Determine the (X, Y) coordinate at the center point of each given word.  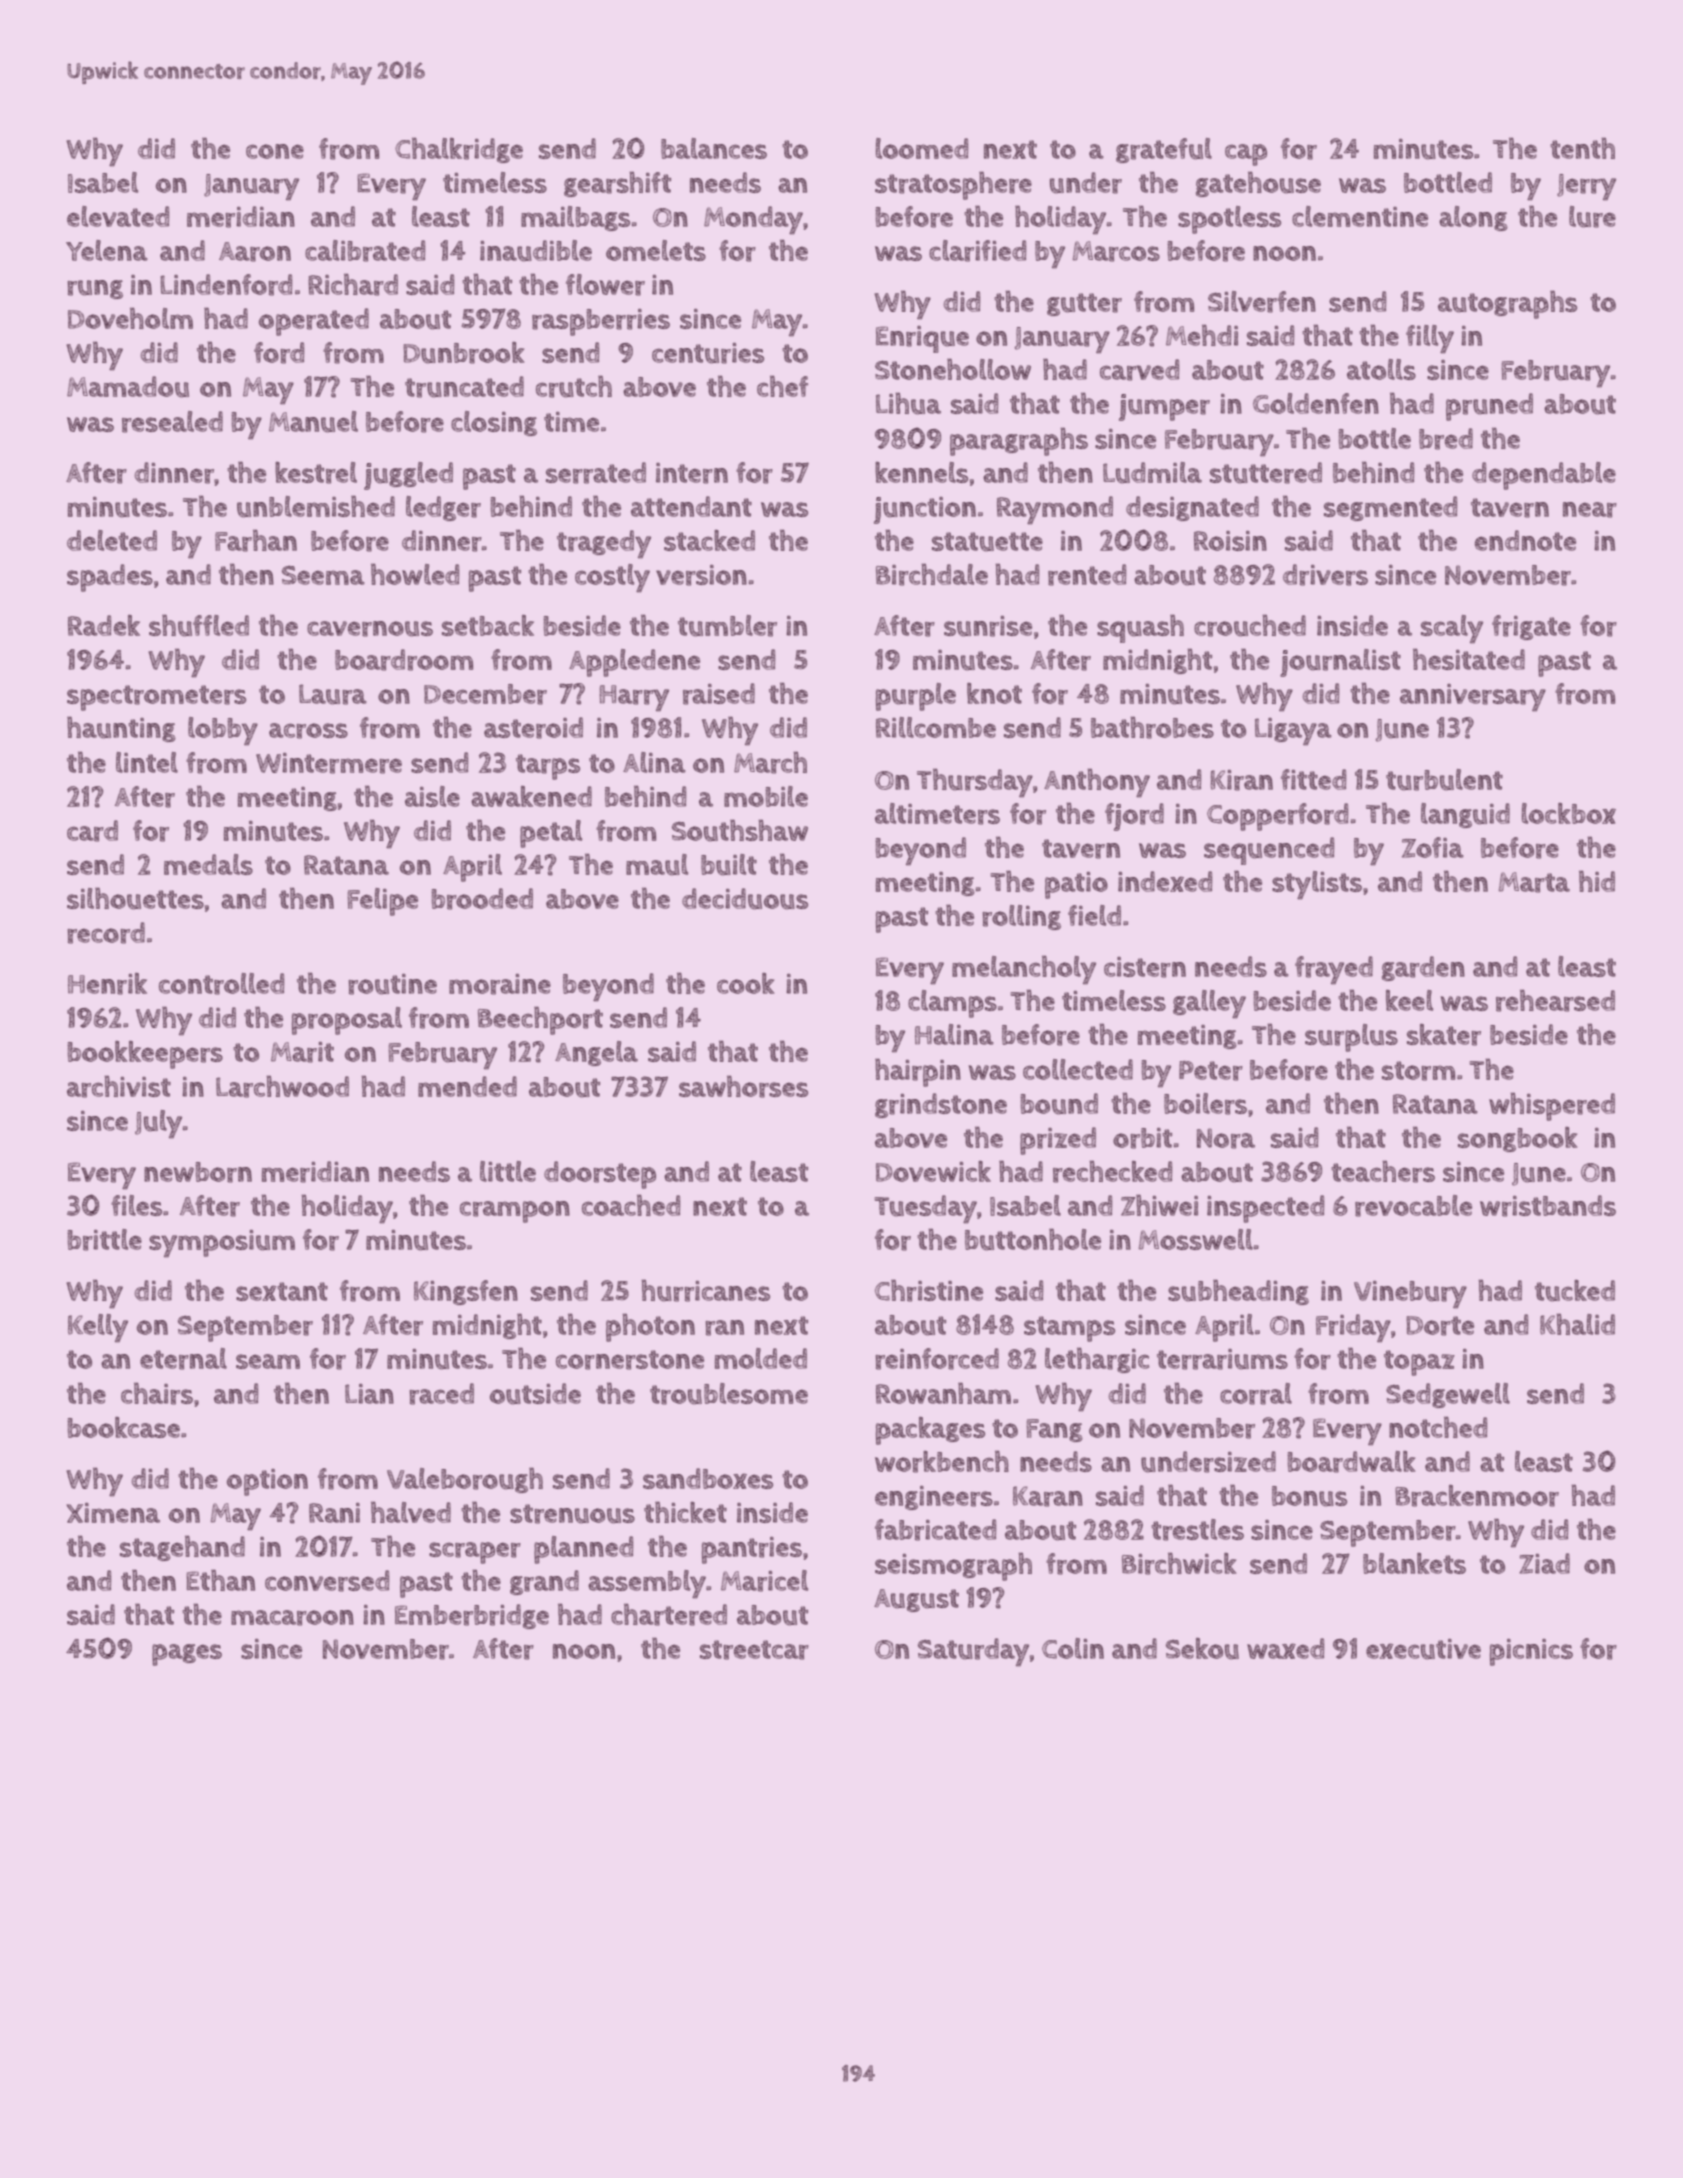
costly (612, 578)
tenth (1582, 148)
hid (1597, 881)
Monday (753, 220)
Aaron (255, 252)
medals (208, 864)
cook (745, 983)
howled (415, 574)
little (508, 1171)
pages (187, 1655)
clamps (952, 1004)
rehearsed (1555, 1000)
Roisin (1230, 541)
